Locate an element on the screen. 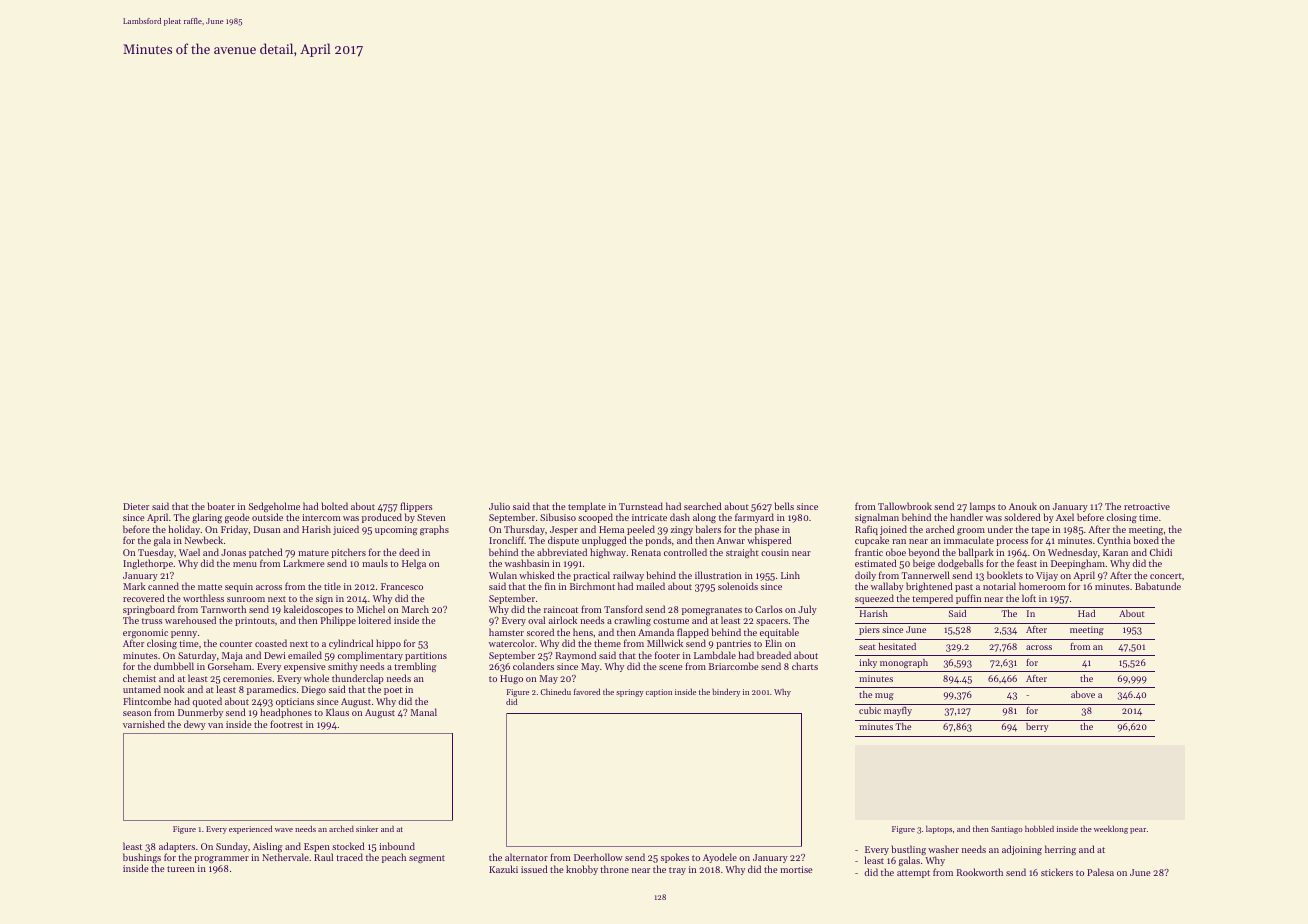  solenoids is located at coordinates (738, 586).
